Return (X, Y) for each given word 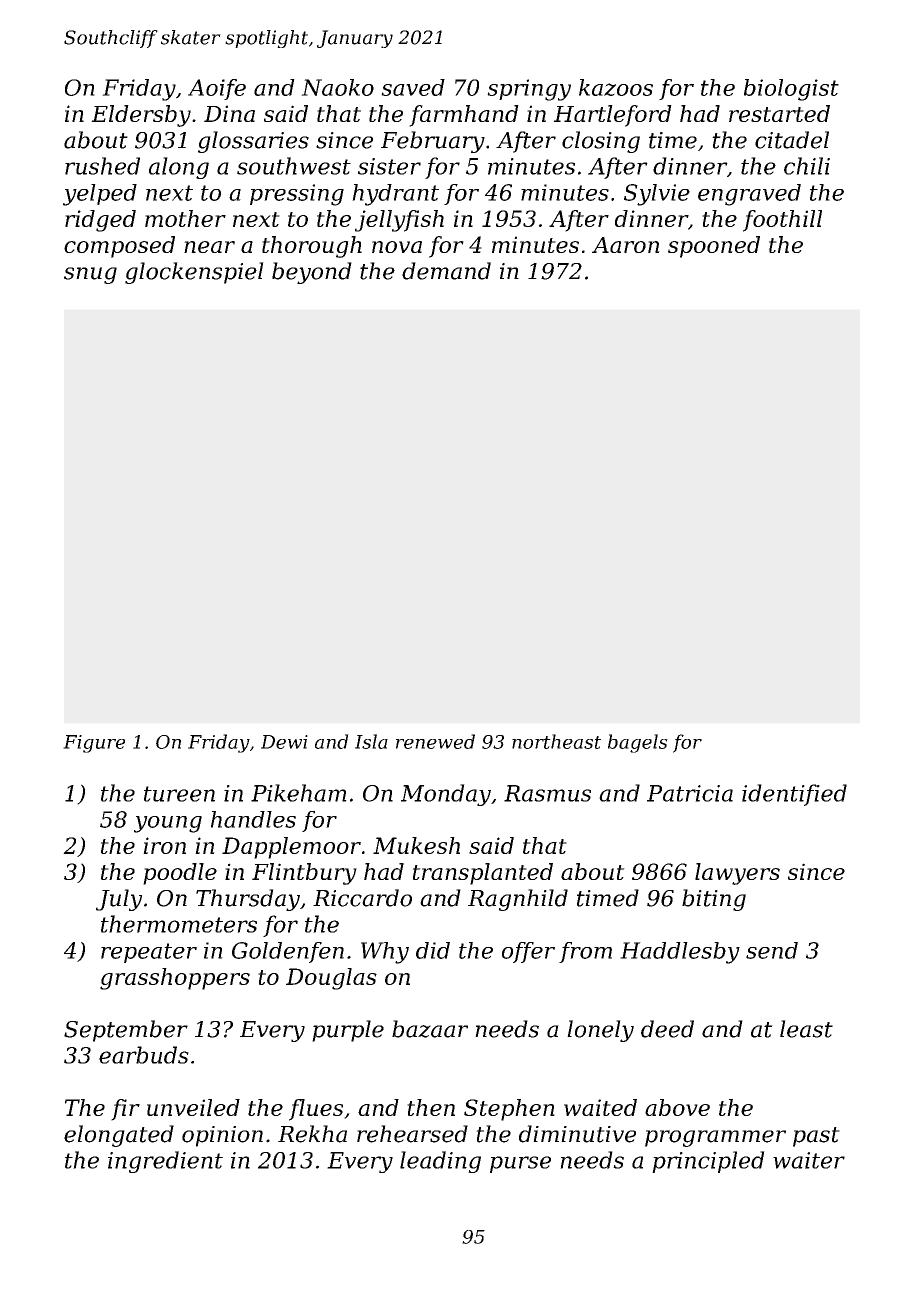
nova (397, 247)
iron (164, 845)
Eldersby (141, 116)
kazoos (616, 87)
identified (794, 795)
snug (90, 275)
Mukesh (416, 845)
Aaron (626, 245)
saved (413, 87)
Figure (94, 744)
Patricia (690, 793)
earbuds (144, 1055)
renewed (435, 741)
